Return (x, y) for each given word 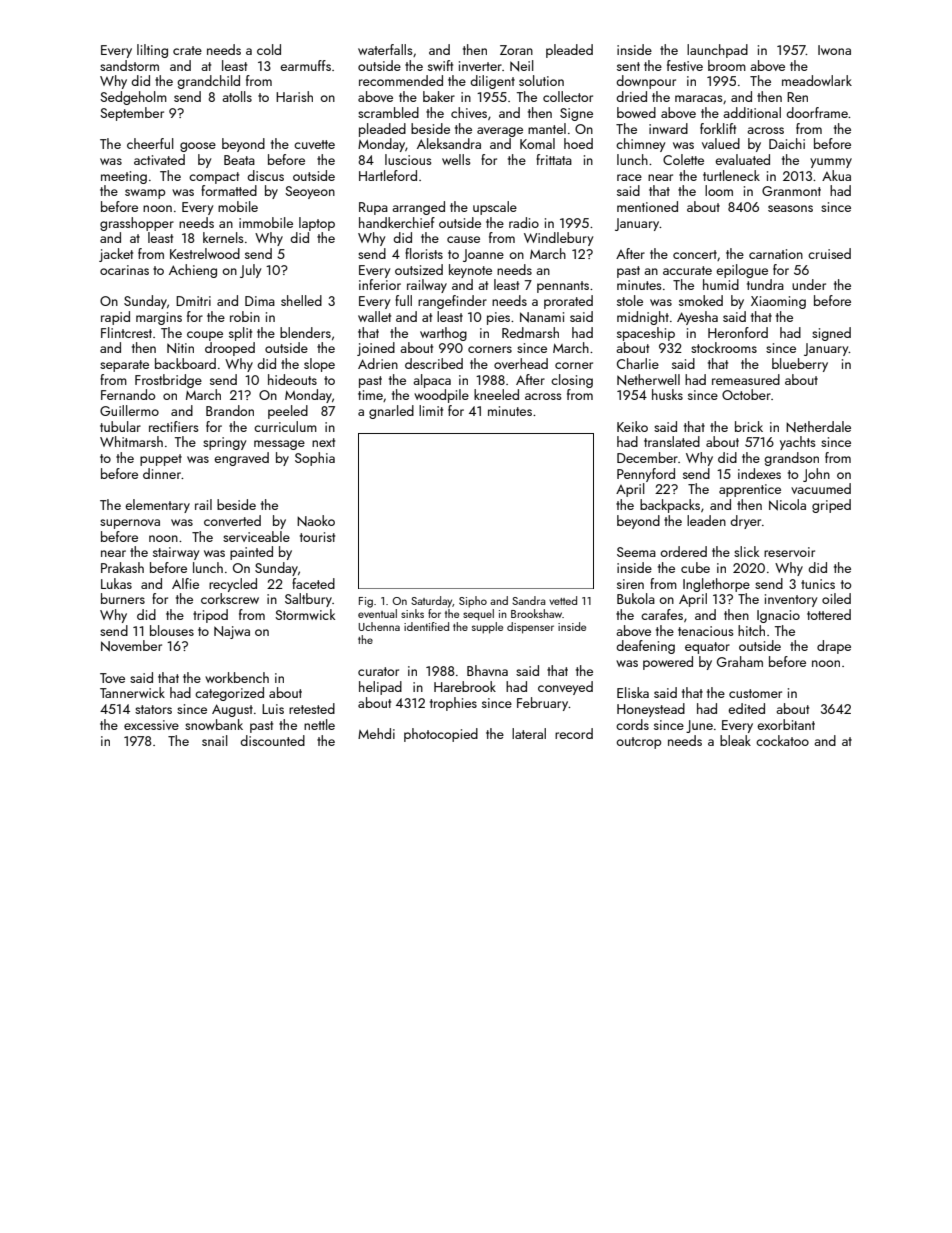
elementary (157, 506)
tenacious (705, 631)
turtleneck (731, 175)
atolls (237, 96)
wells (456, 159)
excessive (151, 725)
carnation (776, 254)
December (647, 457)
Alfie (185, 583)
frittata (554, 159)
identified (426, 626)
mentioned (647, 206)
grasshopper (137, 224)
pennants (563, 287)
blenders (305, 332)
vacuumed (821, 488)
